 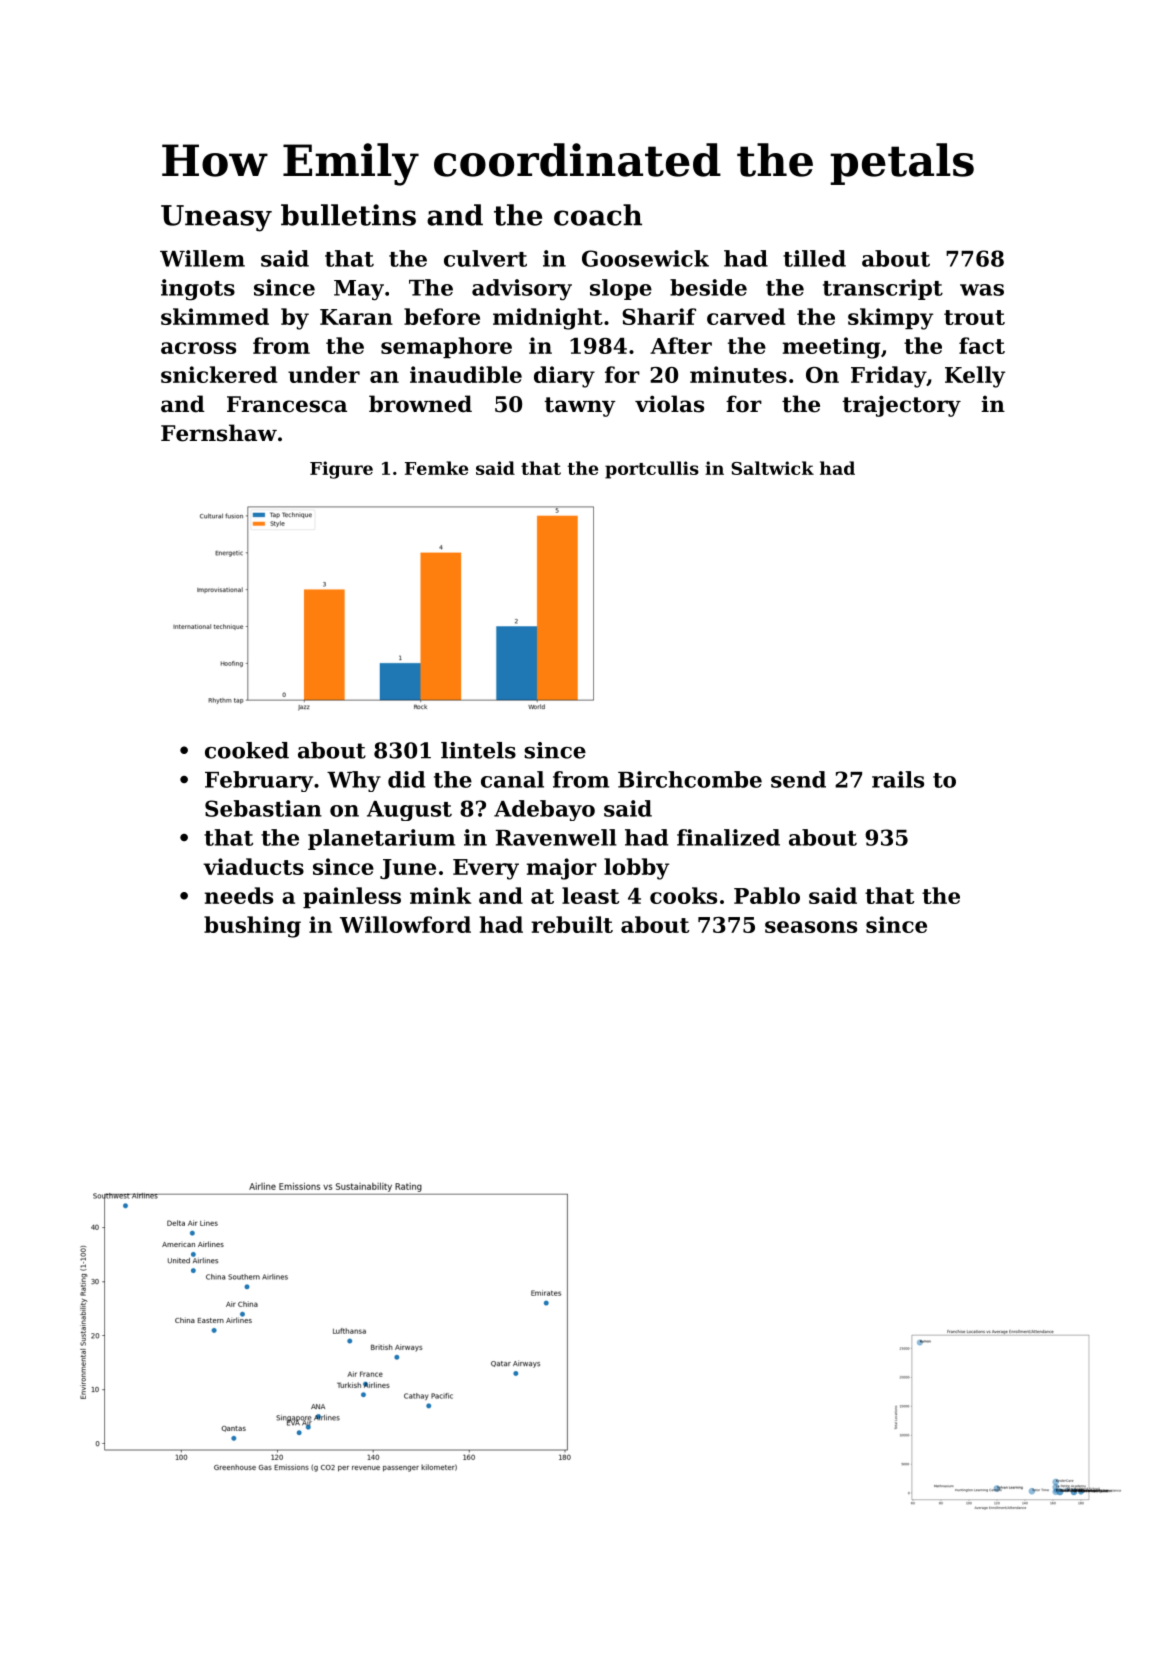 I want to click on browned, so click(x=420, y=404).
